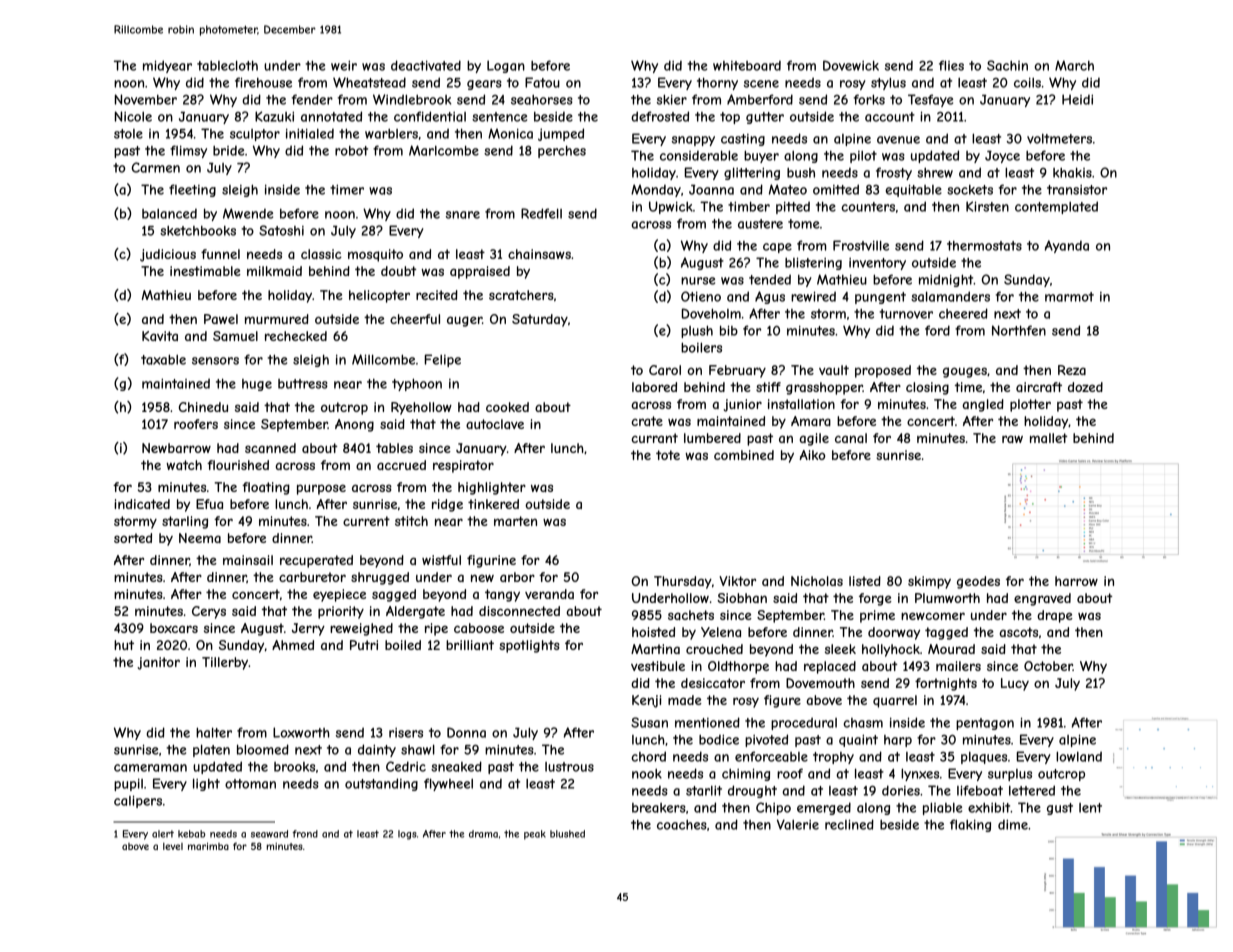  What do you see at coordinates (209, 612) in the image?
I see `Cerys` at bounding box center [209, 612].
